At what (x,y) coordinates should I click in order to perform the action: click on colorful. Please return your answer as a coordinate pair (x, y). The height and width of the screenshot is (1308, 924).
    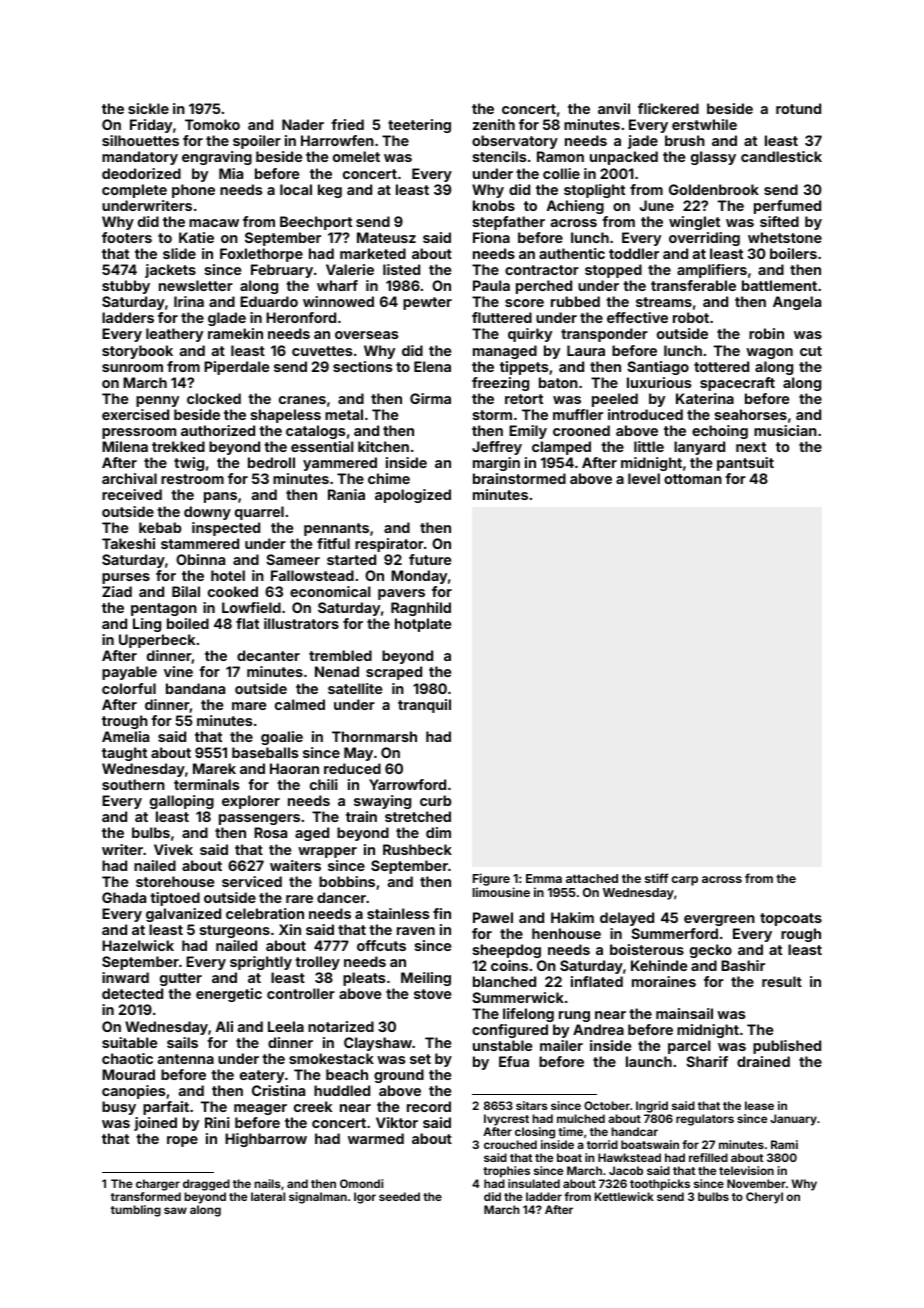
    Looking at the image, I should click on (129, 688).
